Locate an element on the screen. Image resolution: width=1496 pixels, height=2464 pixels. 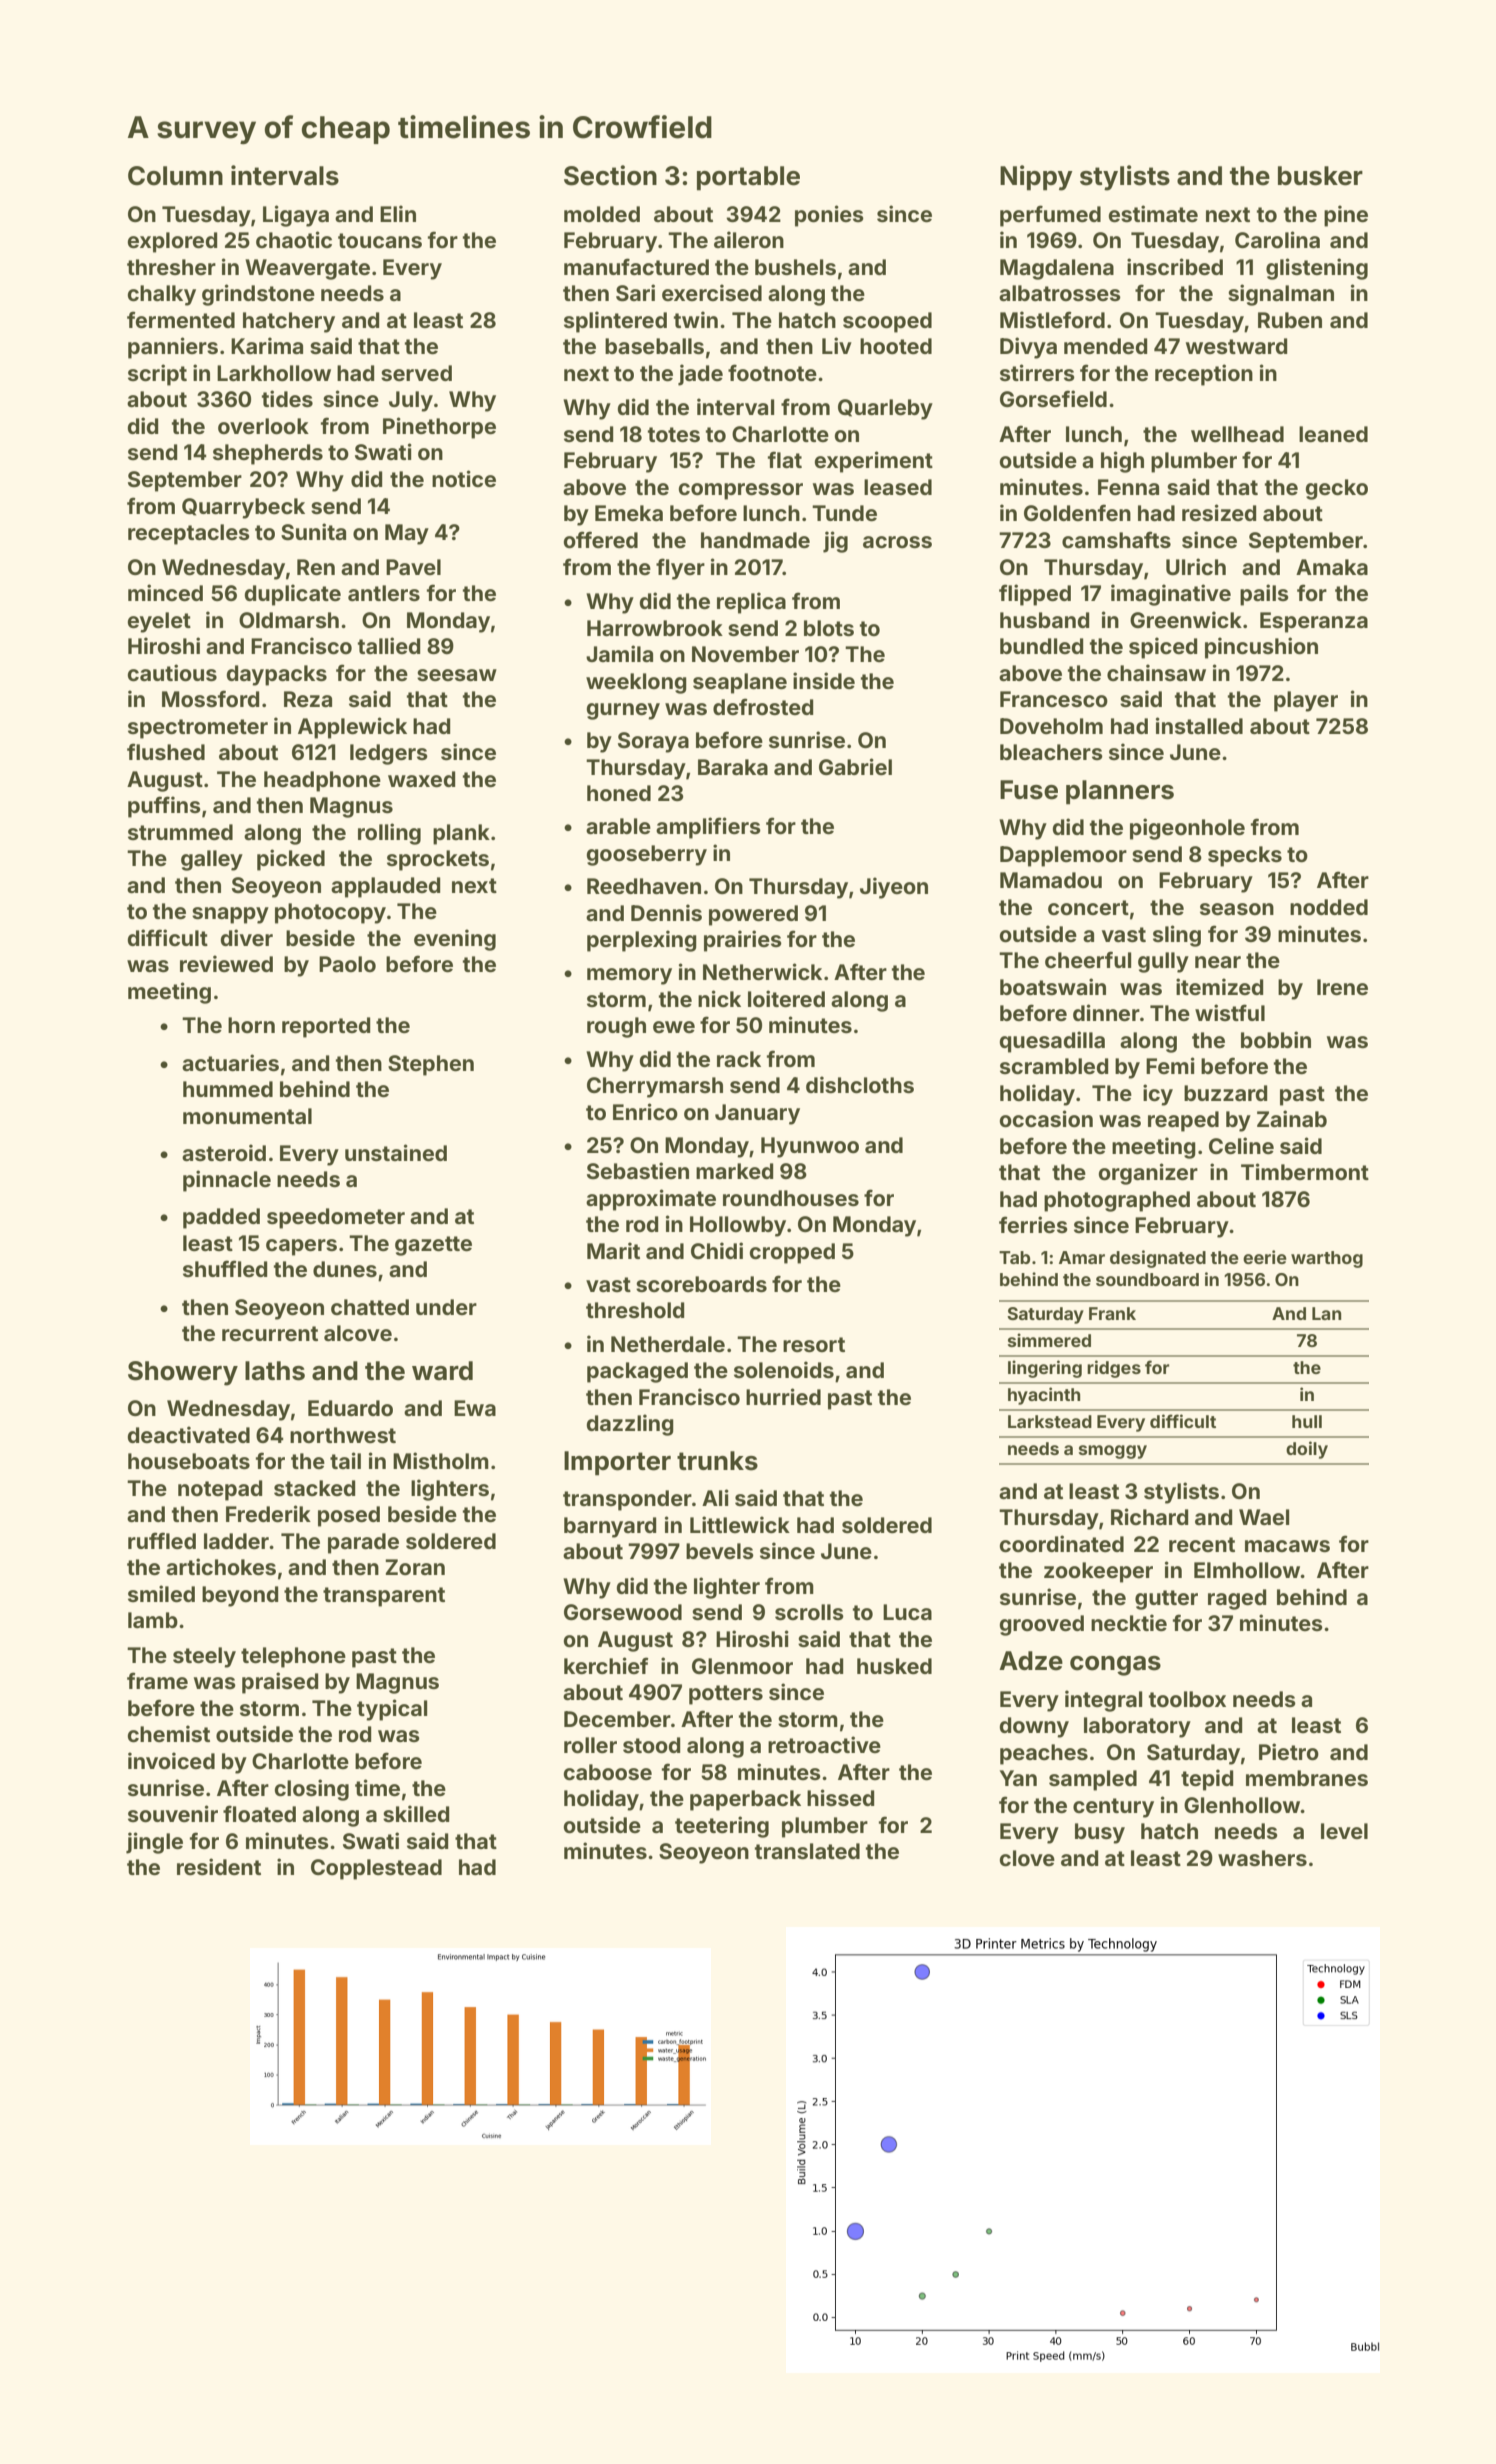
souvenir is located at coordinates (173, 1813).
